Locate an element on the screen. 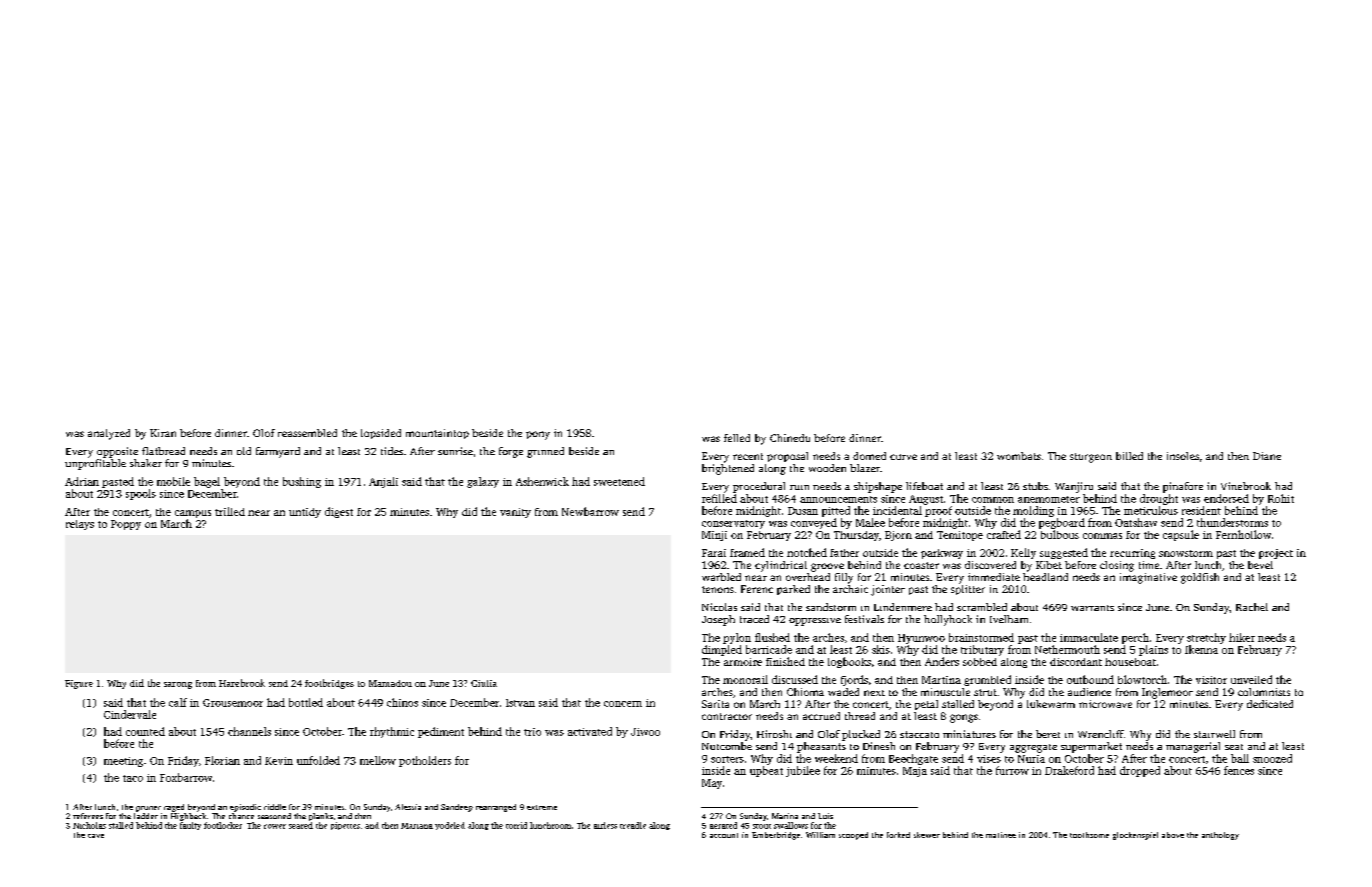 Image resolution: width=1372 pixels, height=887 pixels. wombats is located at coordinates (1019, 456).
